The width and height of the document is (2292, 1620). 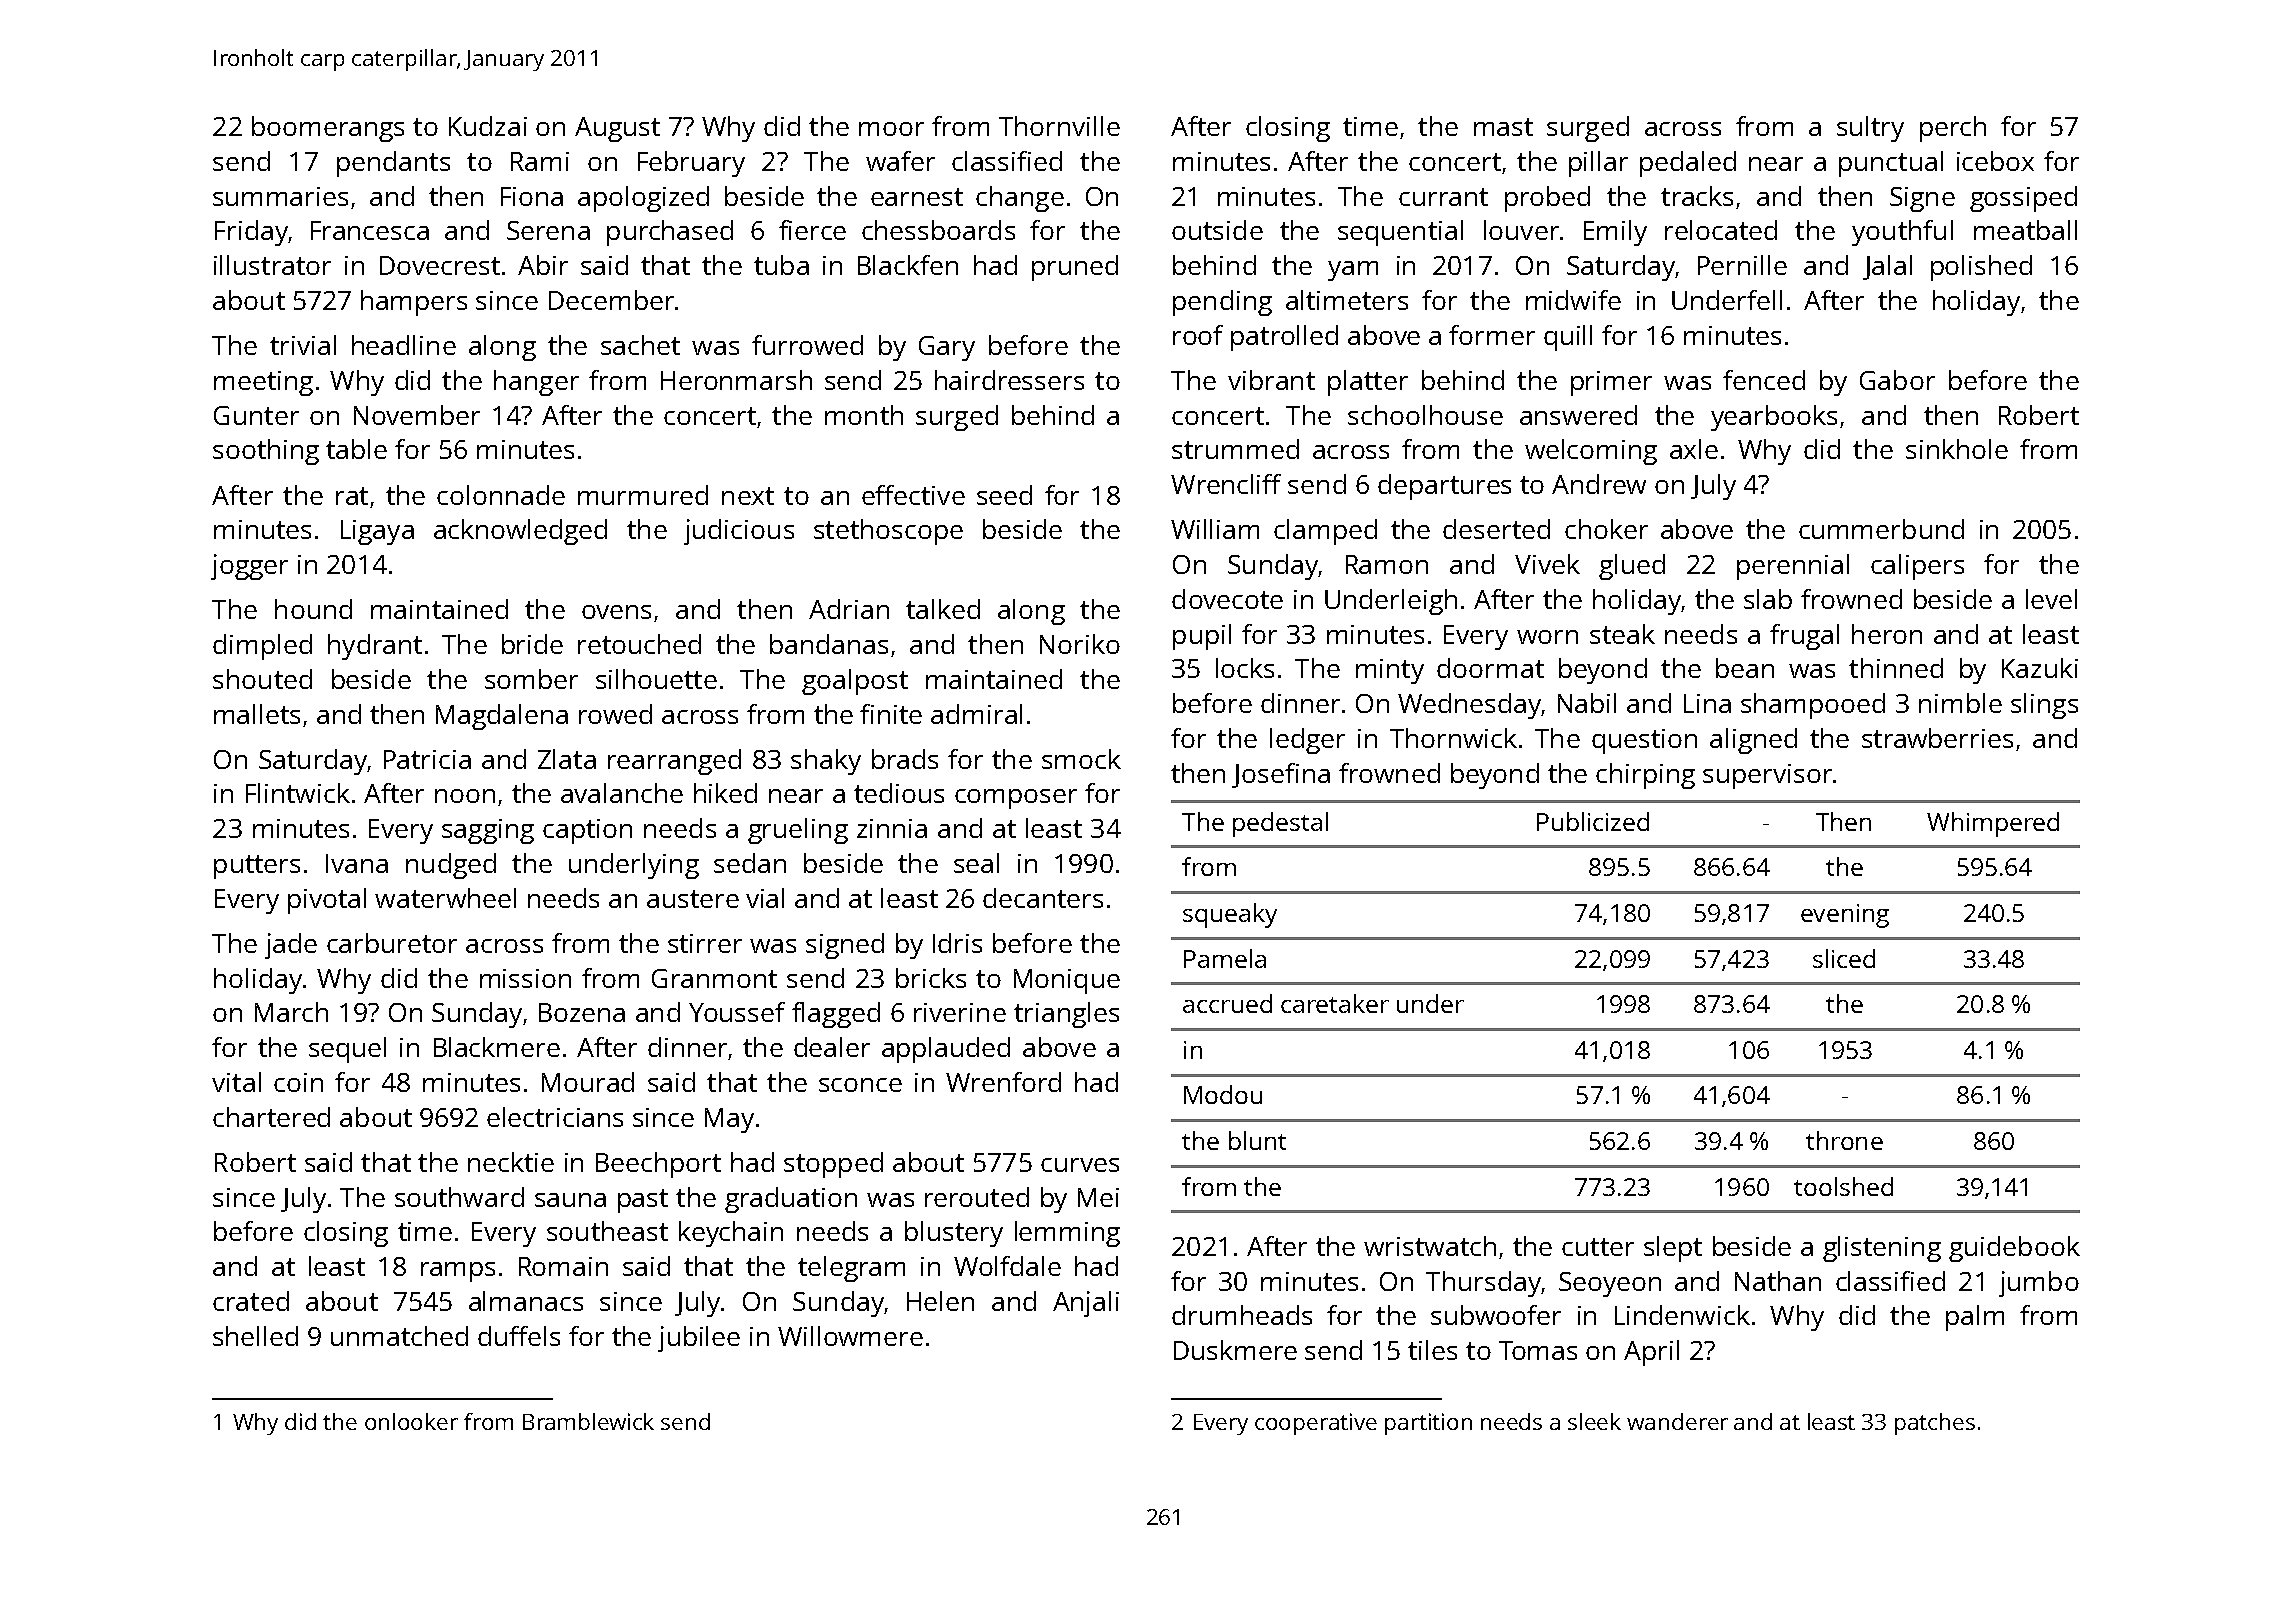 What do you see at coordinates (1844, 1140) in the document?
I see `throne` at bounding box center [1844, 1140].
